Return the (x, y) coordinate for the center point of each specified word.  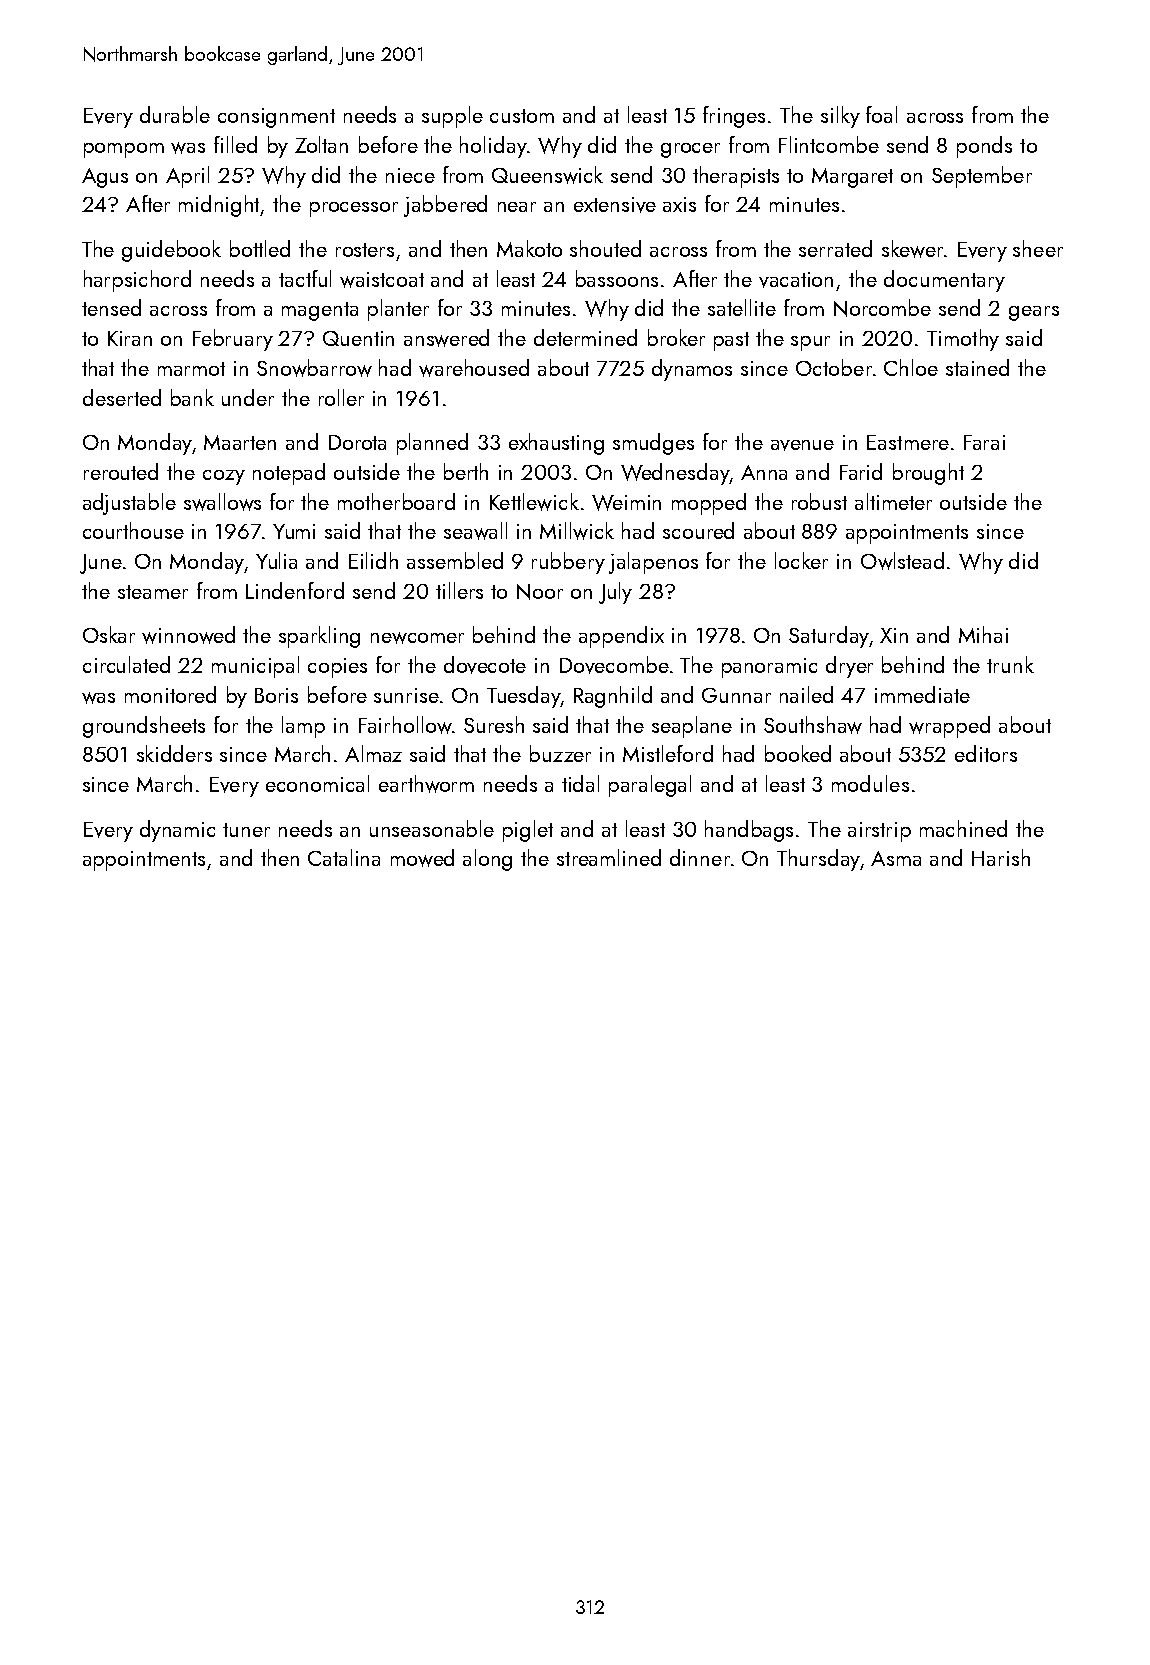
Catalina (344, 857)
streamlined (609, 857)
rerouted (121, 471)
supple (452, 117)
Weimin (626, 503)
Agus (105, 178)
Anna (764, 472)
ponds (984, 147)
